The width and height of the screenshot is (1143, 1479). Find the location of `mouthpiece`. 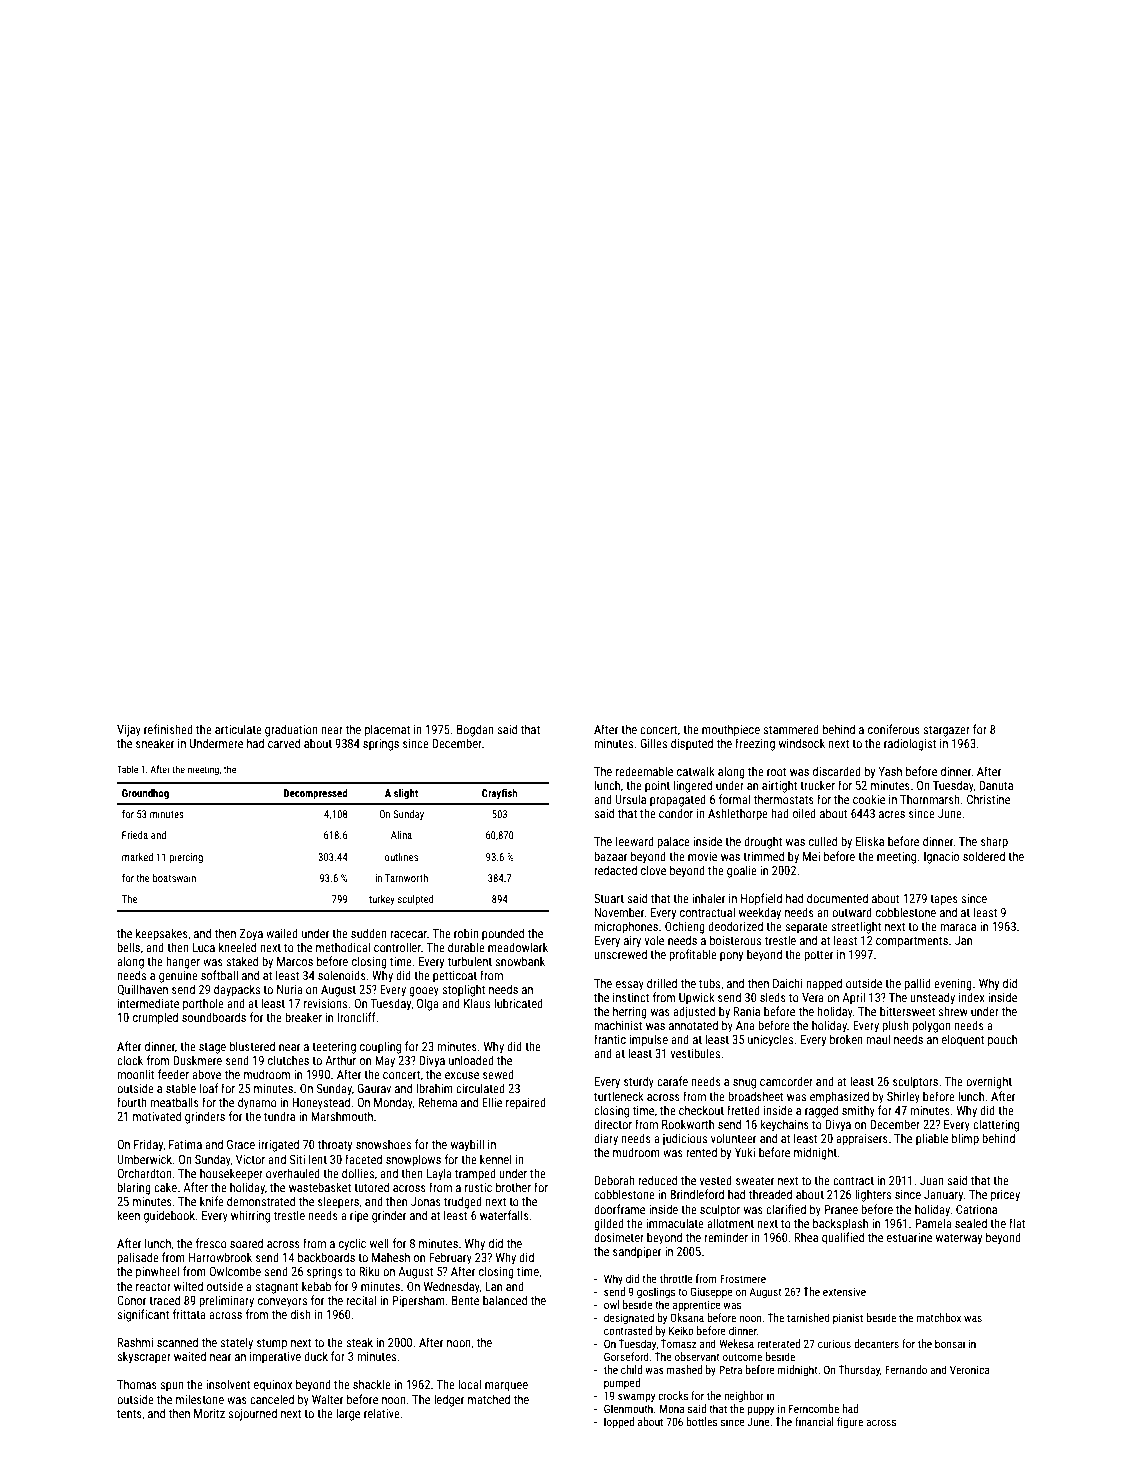

mouthpiece is located at coordinates (731, 730).
